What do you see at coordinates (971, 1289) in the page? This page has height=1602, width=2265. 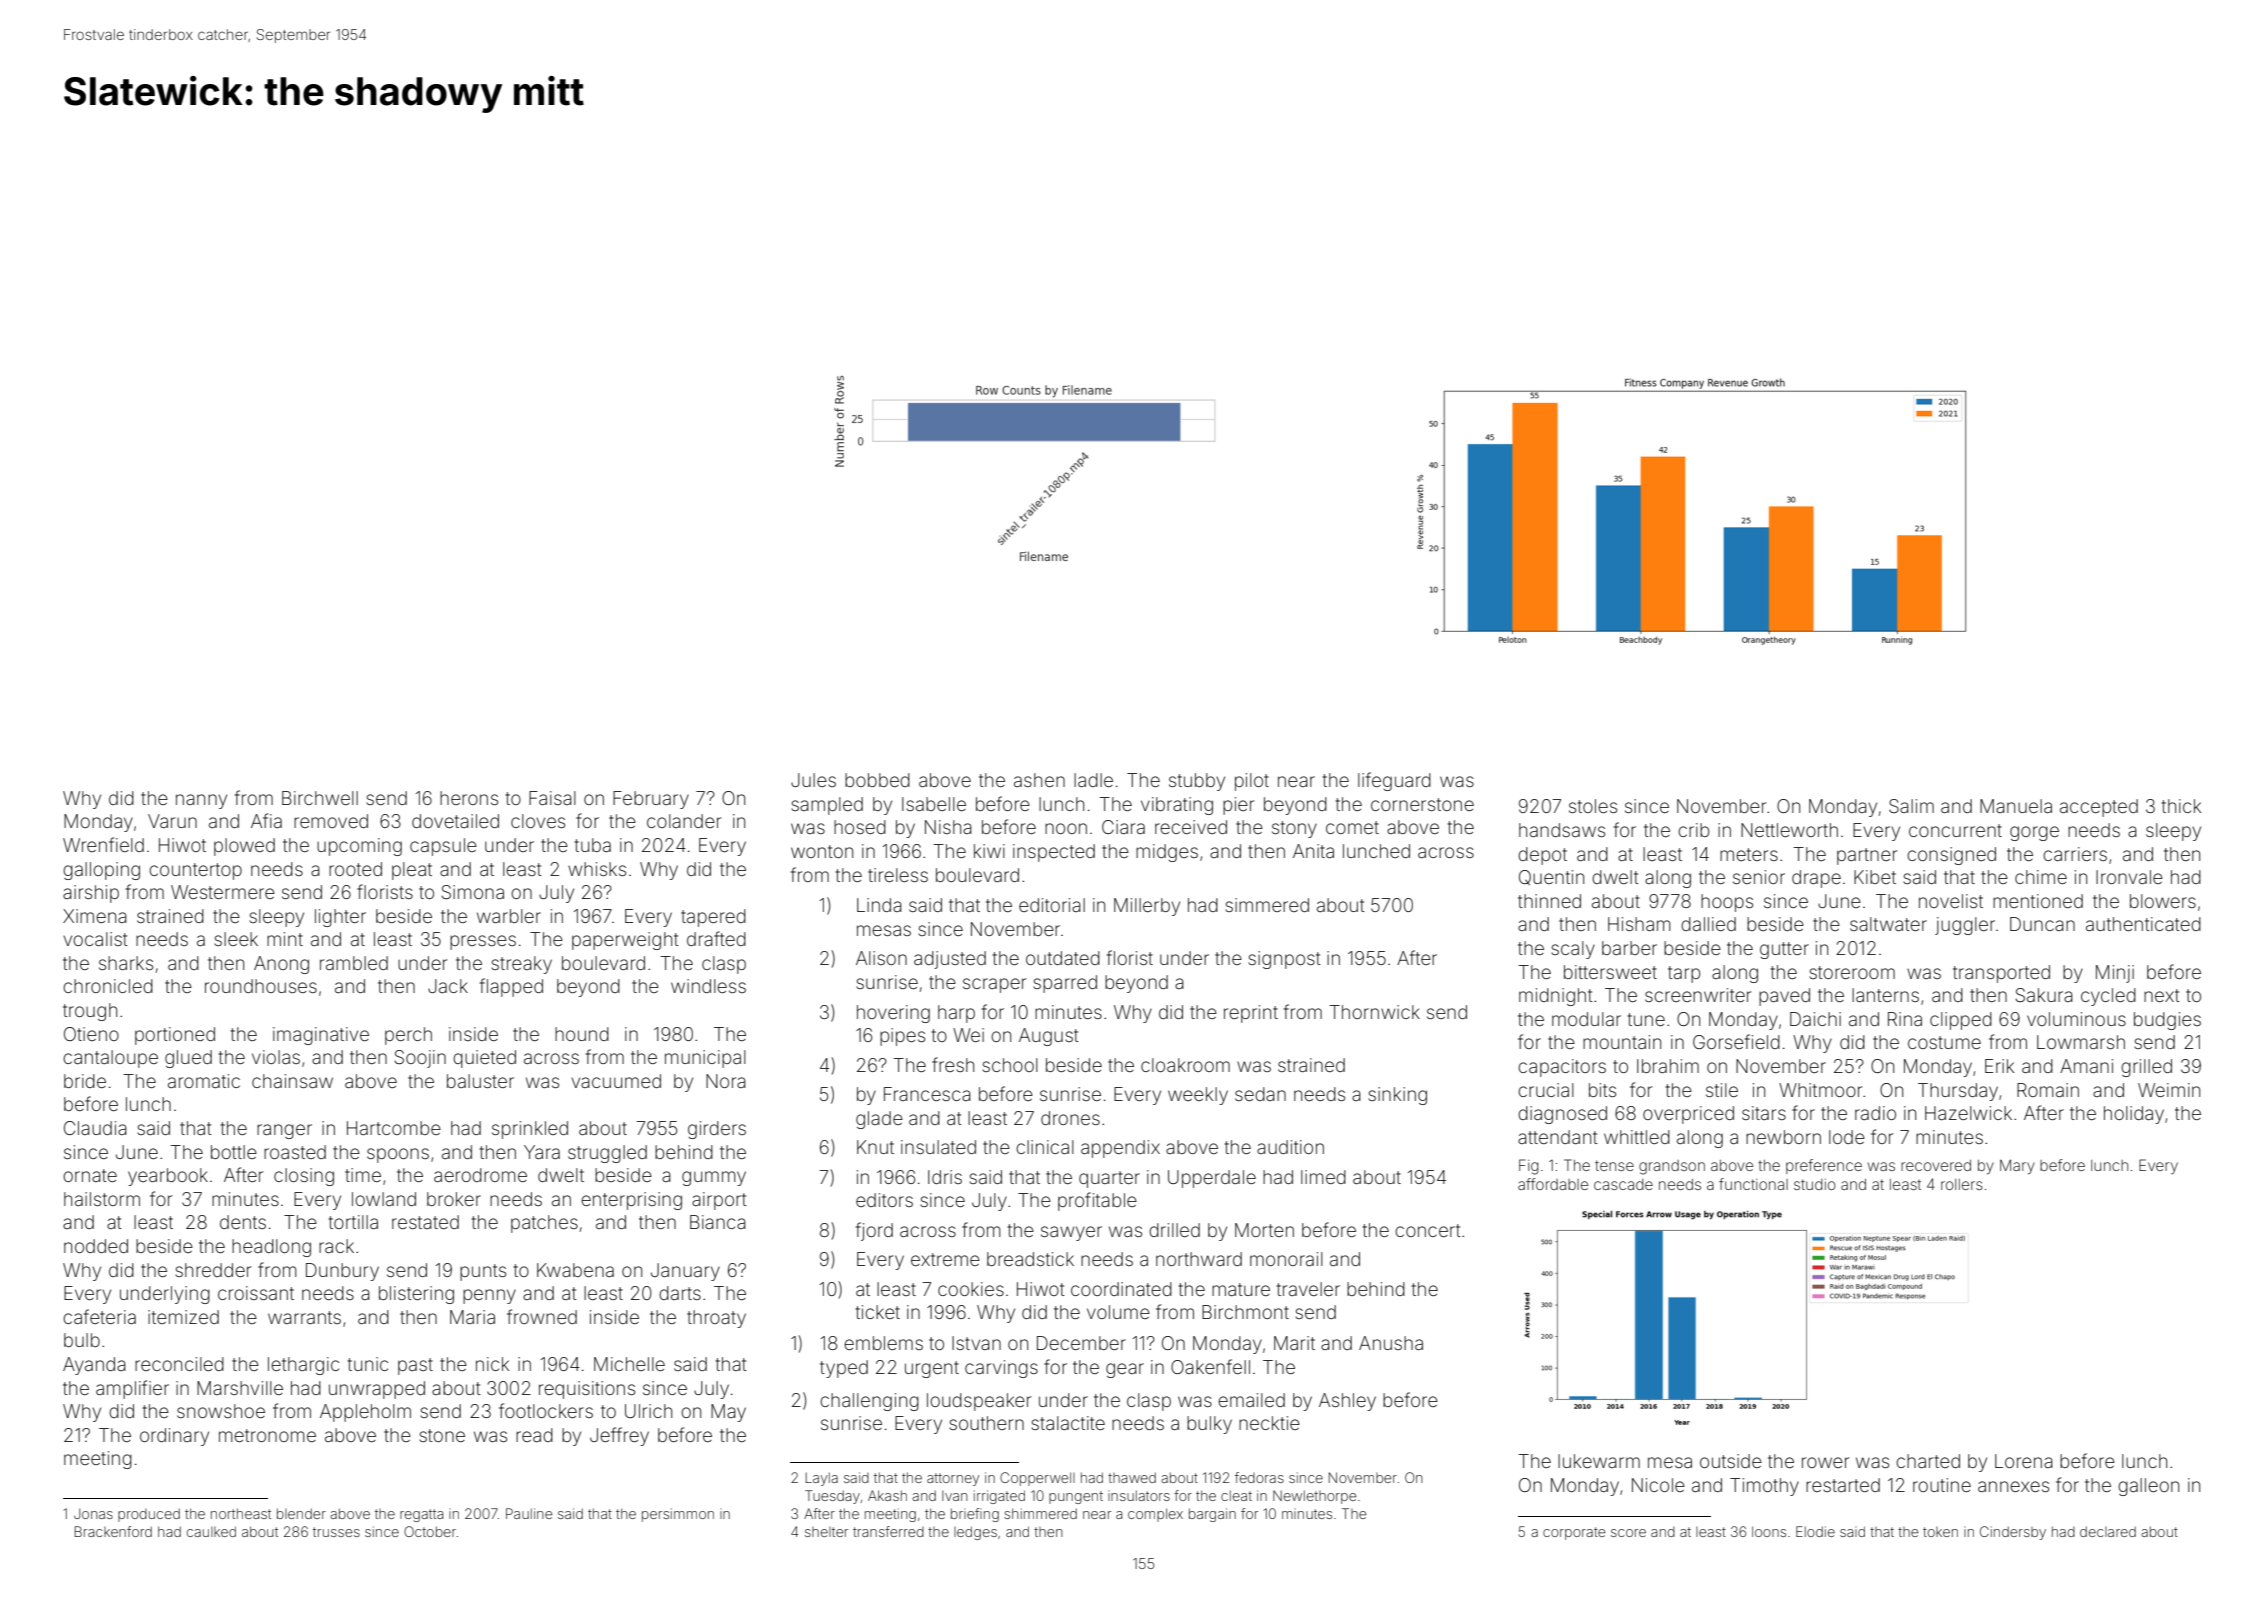 I see `cookies` at bounding box center [971, 1289].
